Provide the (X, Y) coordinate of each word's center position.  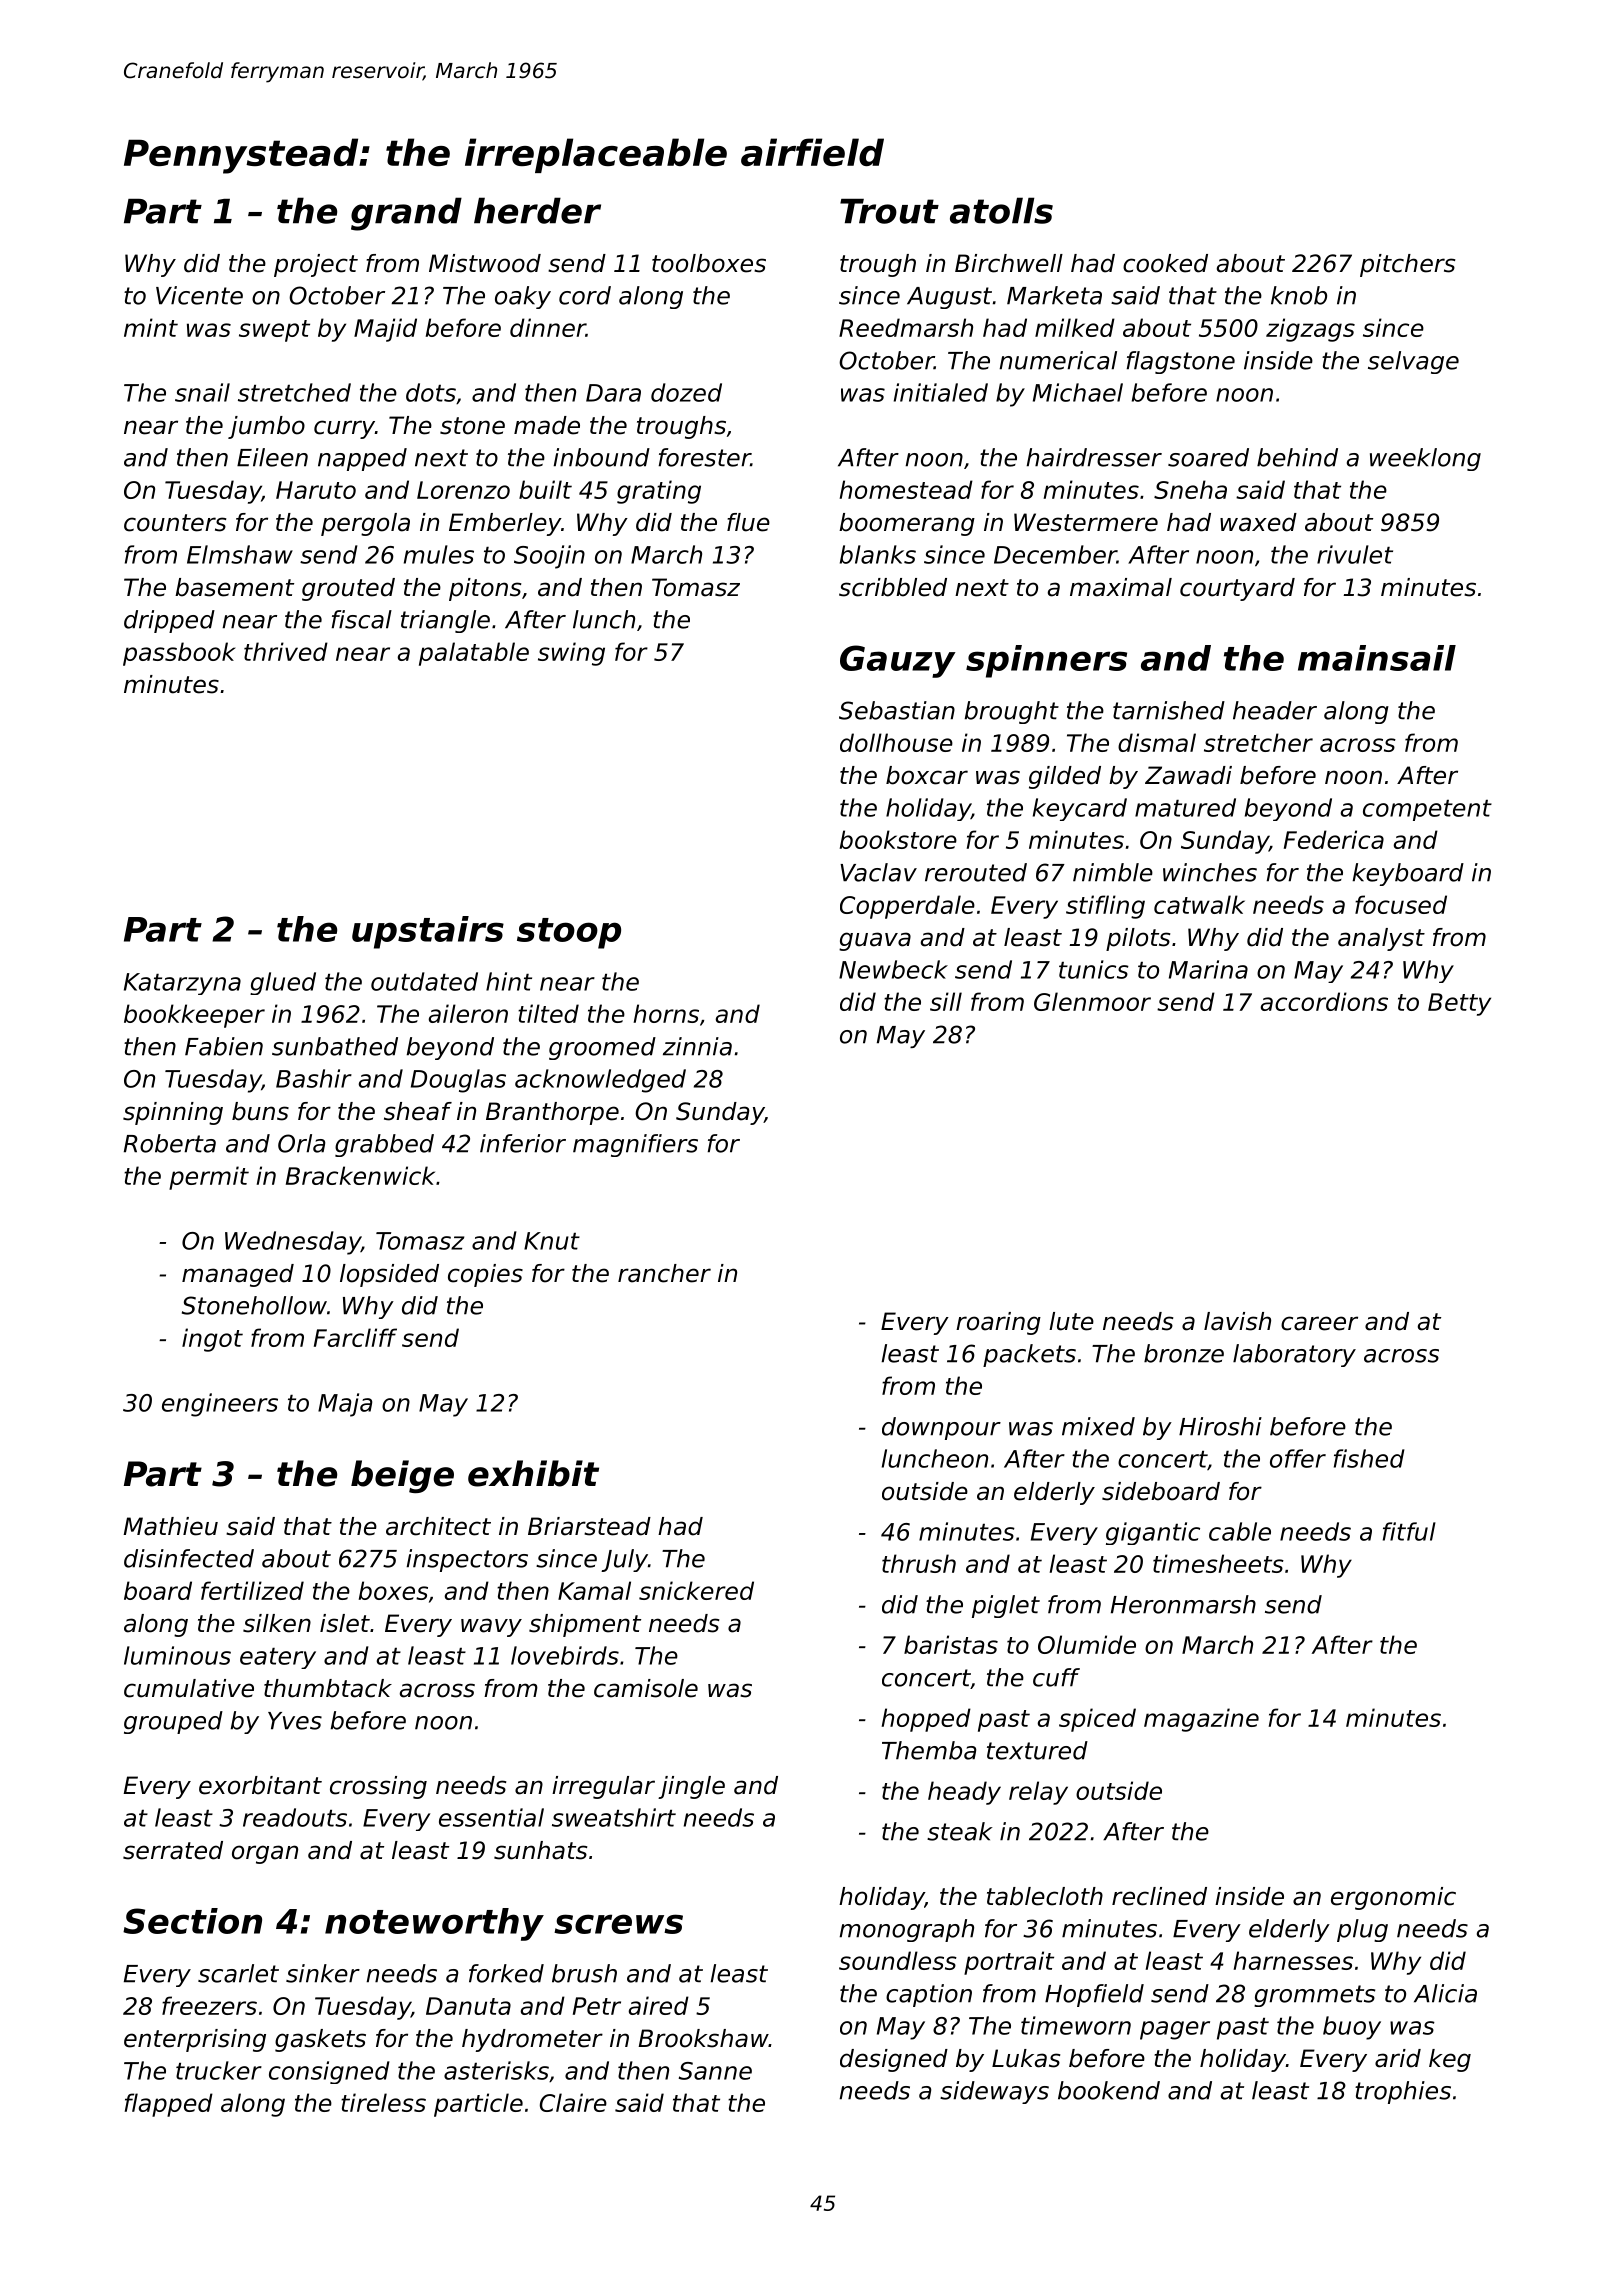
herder (537, 210)
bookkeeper (194, 1016)
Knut (552, 1241)
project (316, 265)
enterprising (195, 2040)
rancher (664, 1273)
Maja (345, 1405)
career (1319, 1323)
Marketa (1054, 295)
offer (1298, 1458)
